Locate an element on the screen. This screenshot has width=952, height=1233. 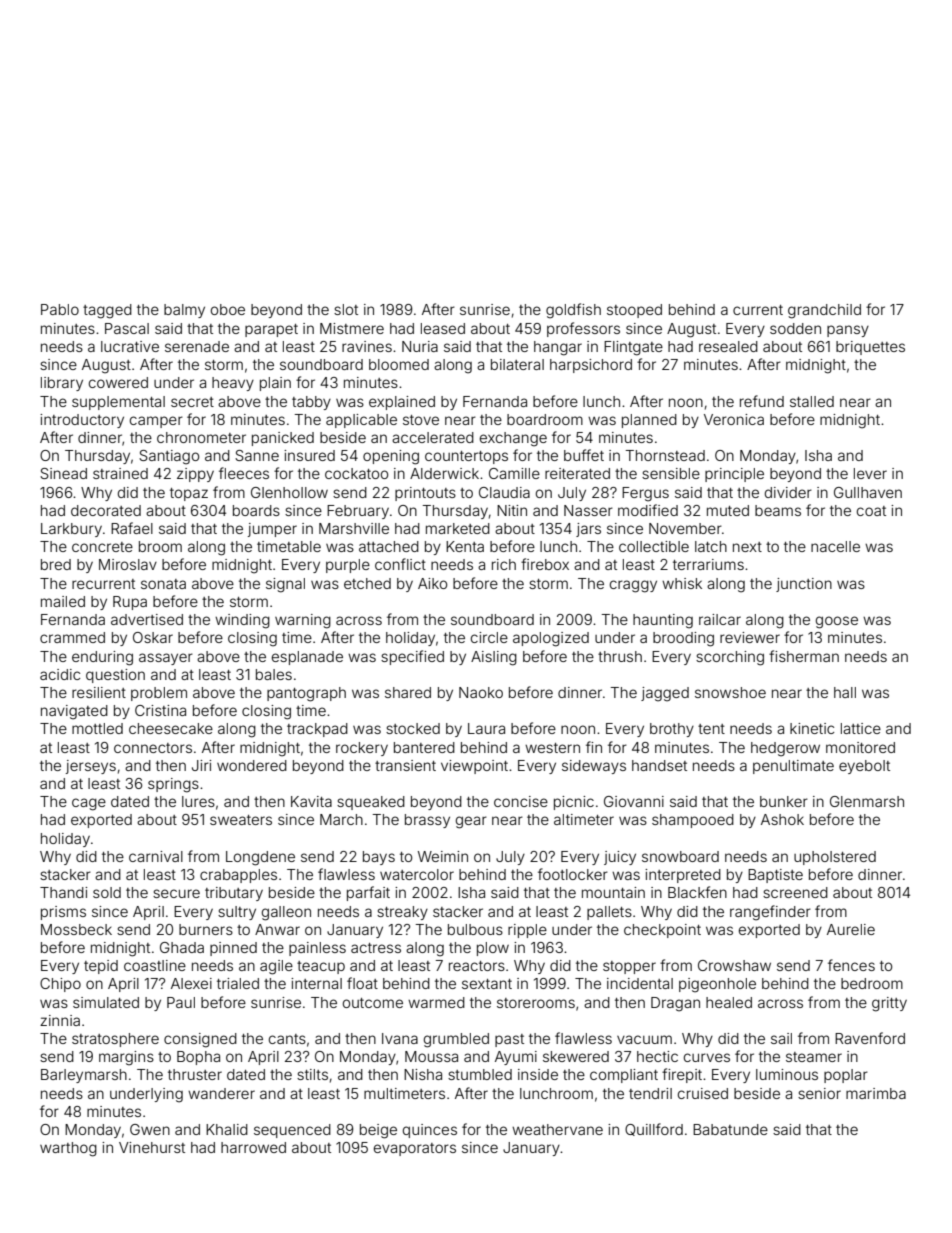
goose is located at coordinates (837, 622).
